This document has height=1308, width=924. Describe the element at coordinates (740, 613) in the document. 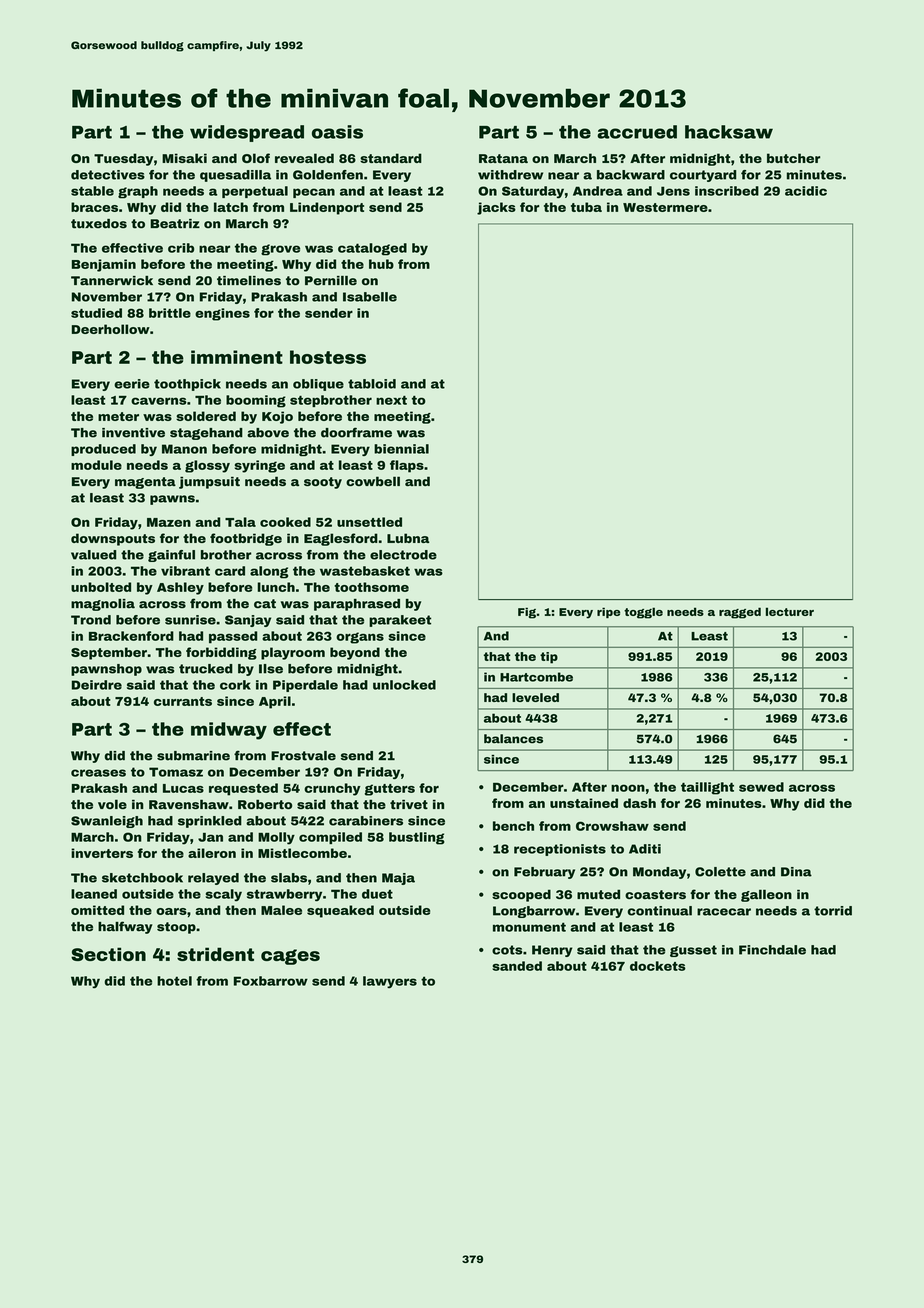

I see `ragged` at that location.
